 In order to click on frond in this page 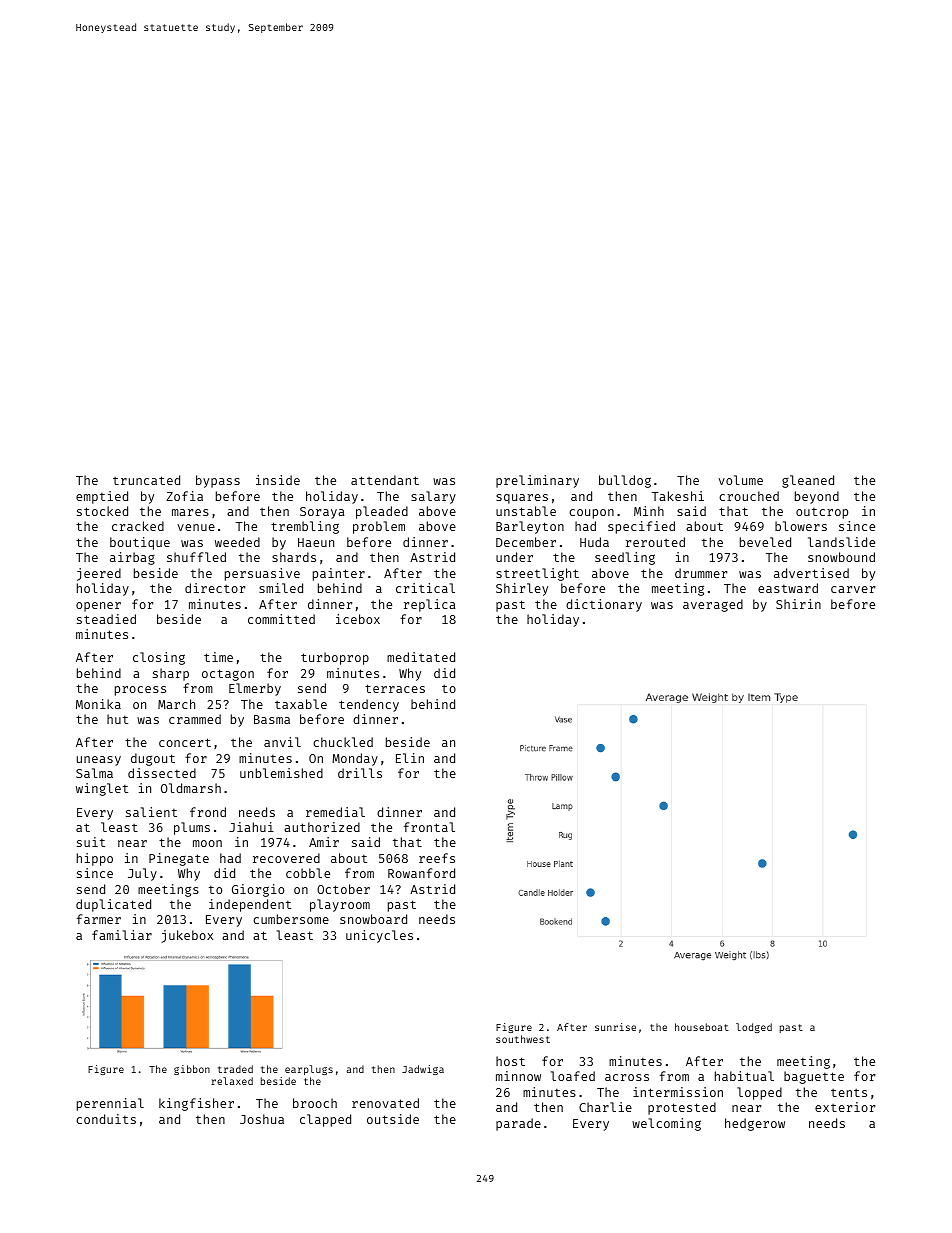, I will do `click(208, 812)`.
